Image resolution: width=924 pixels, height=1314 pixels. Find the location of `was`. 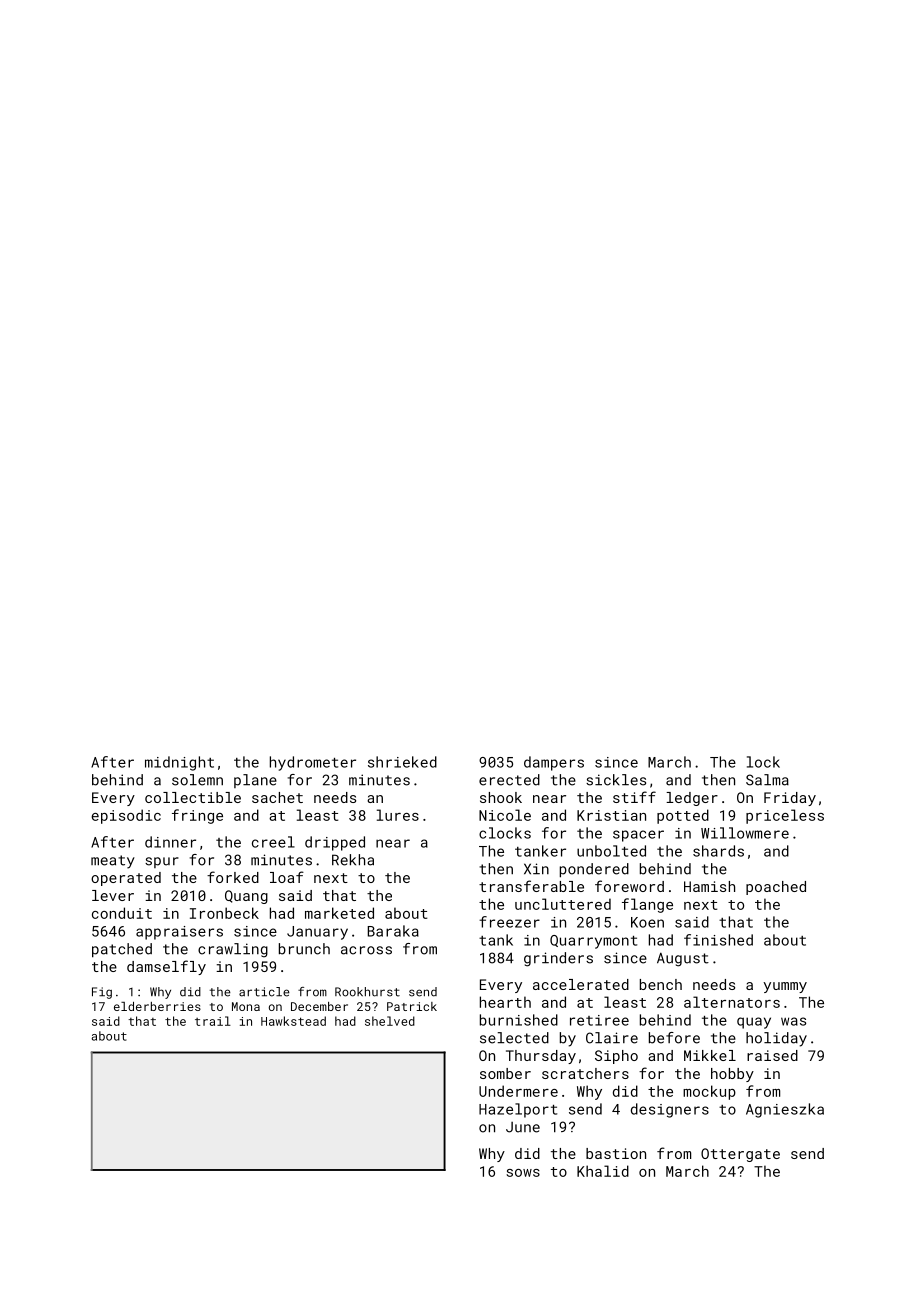

was is located at coordinates (793, 1021).
